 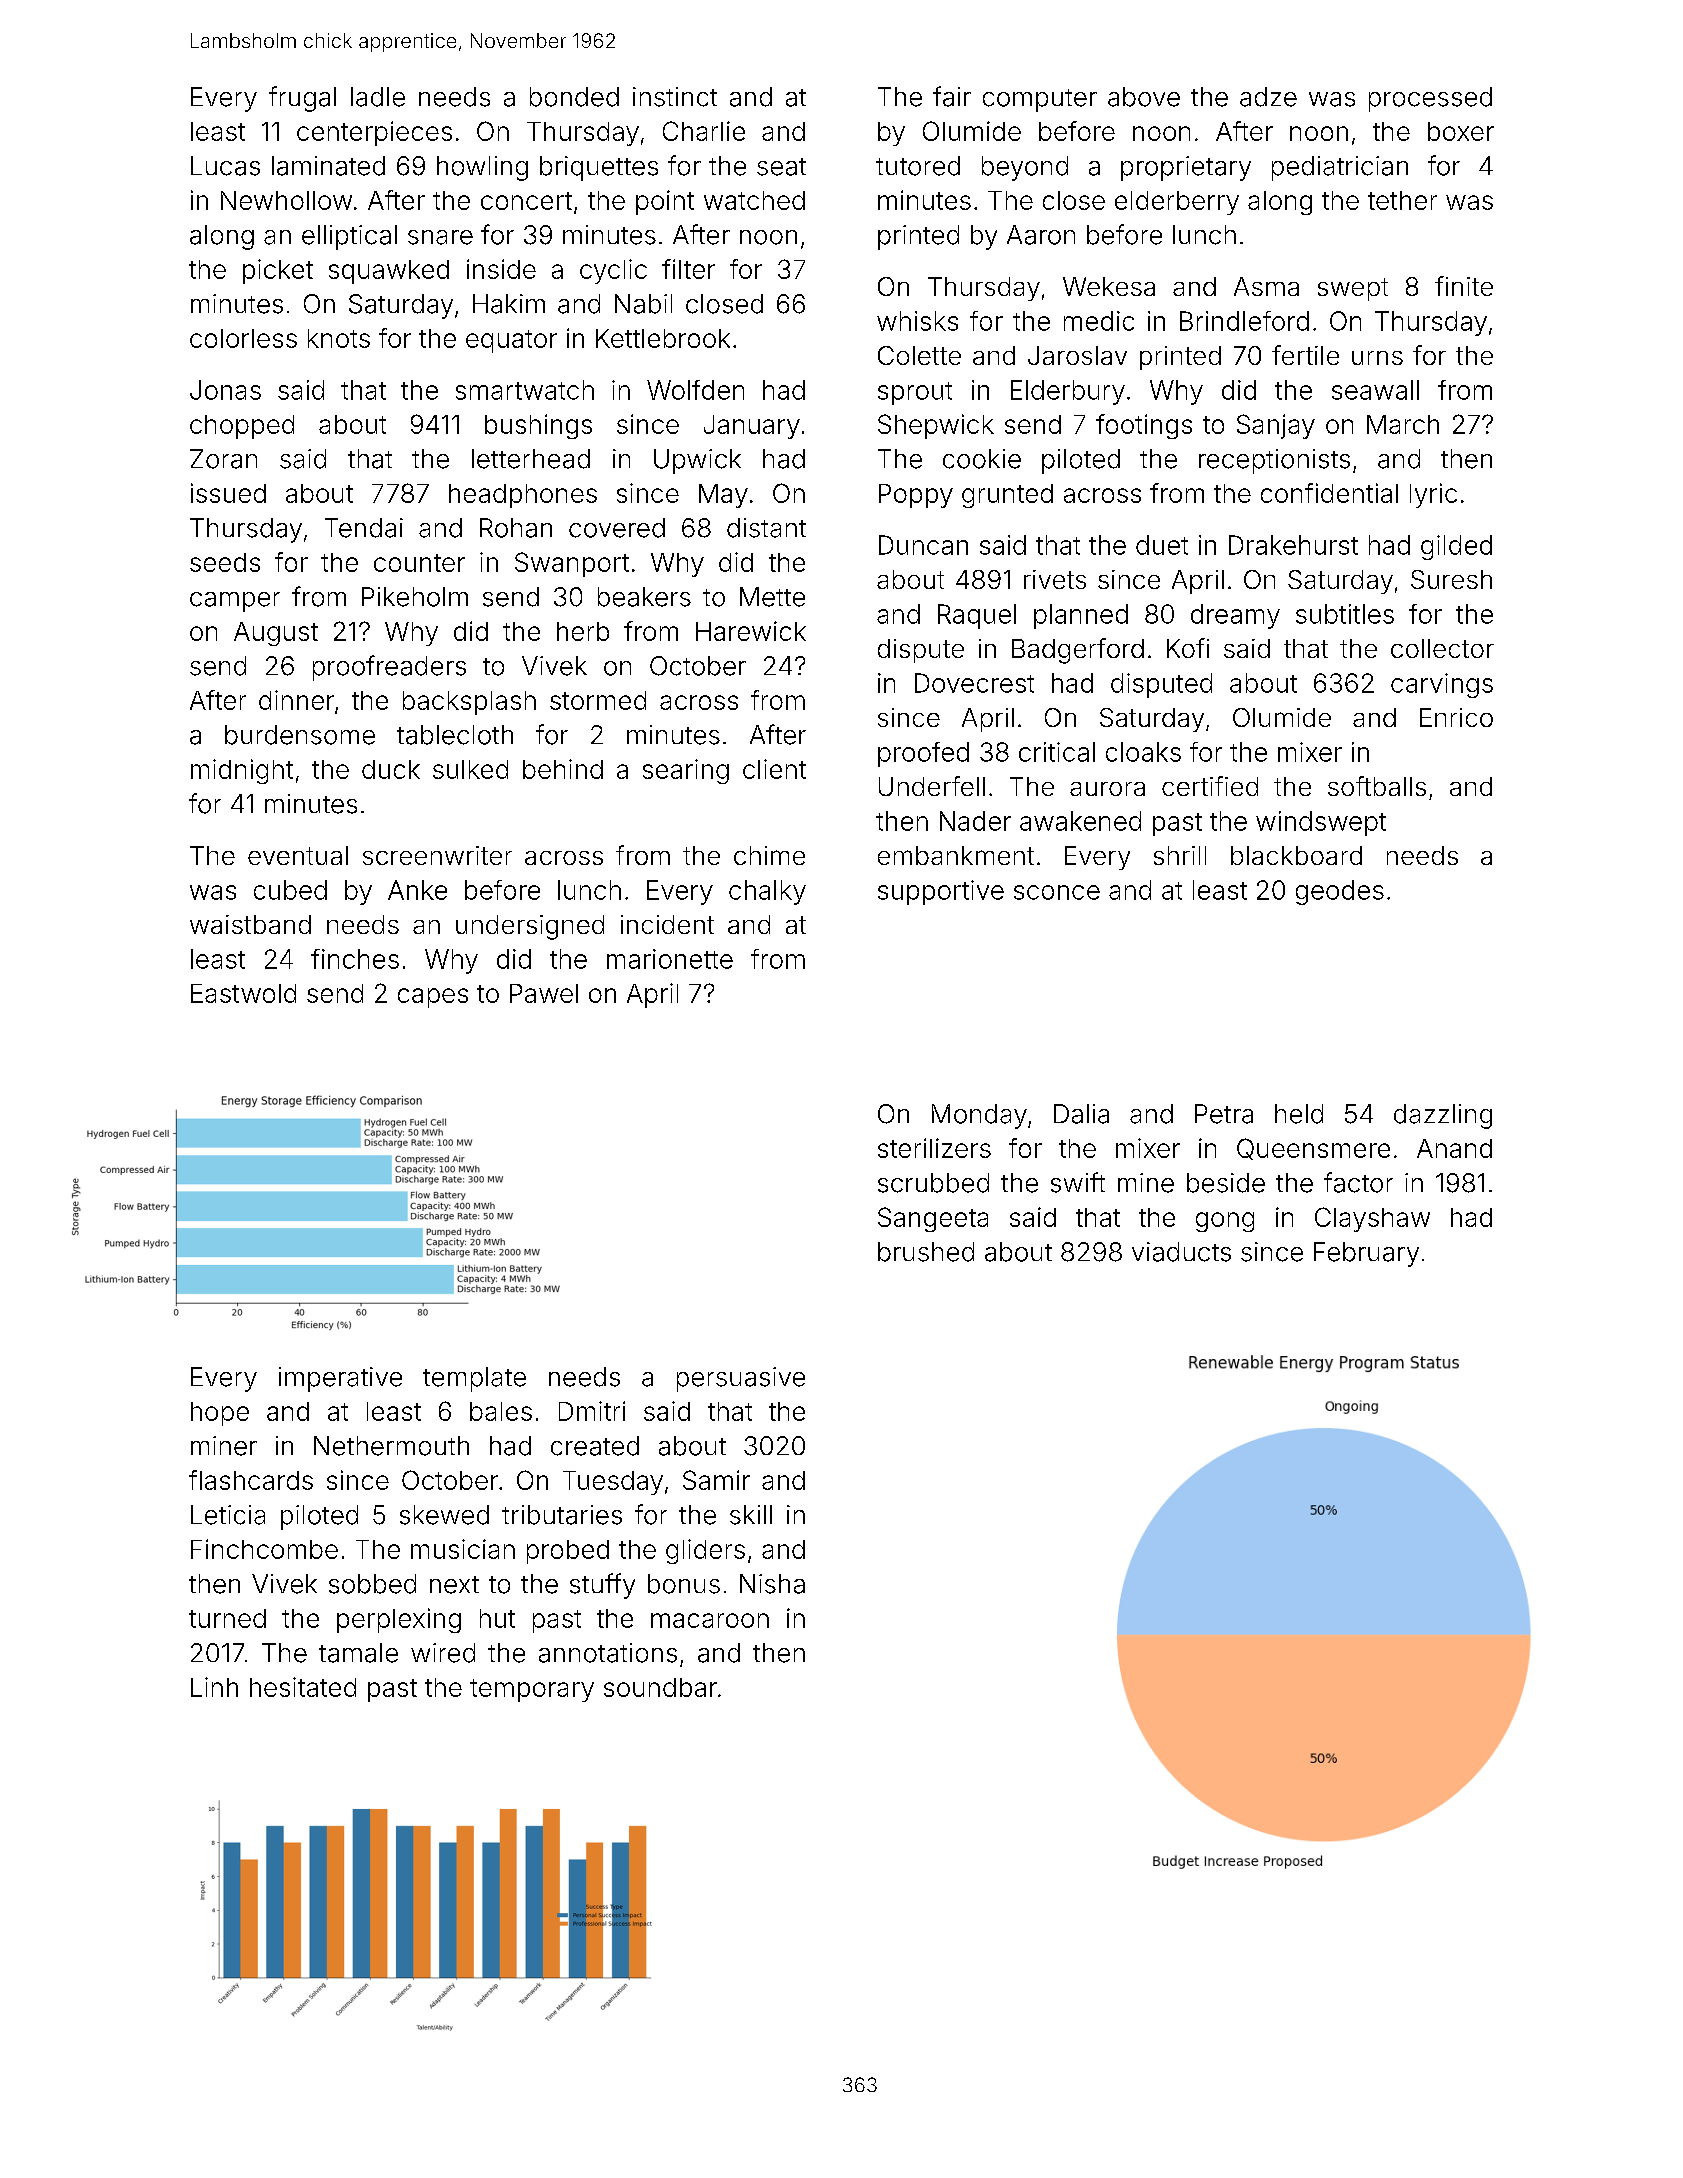 I want to click on fair, so click(x=952, y=96).
